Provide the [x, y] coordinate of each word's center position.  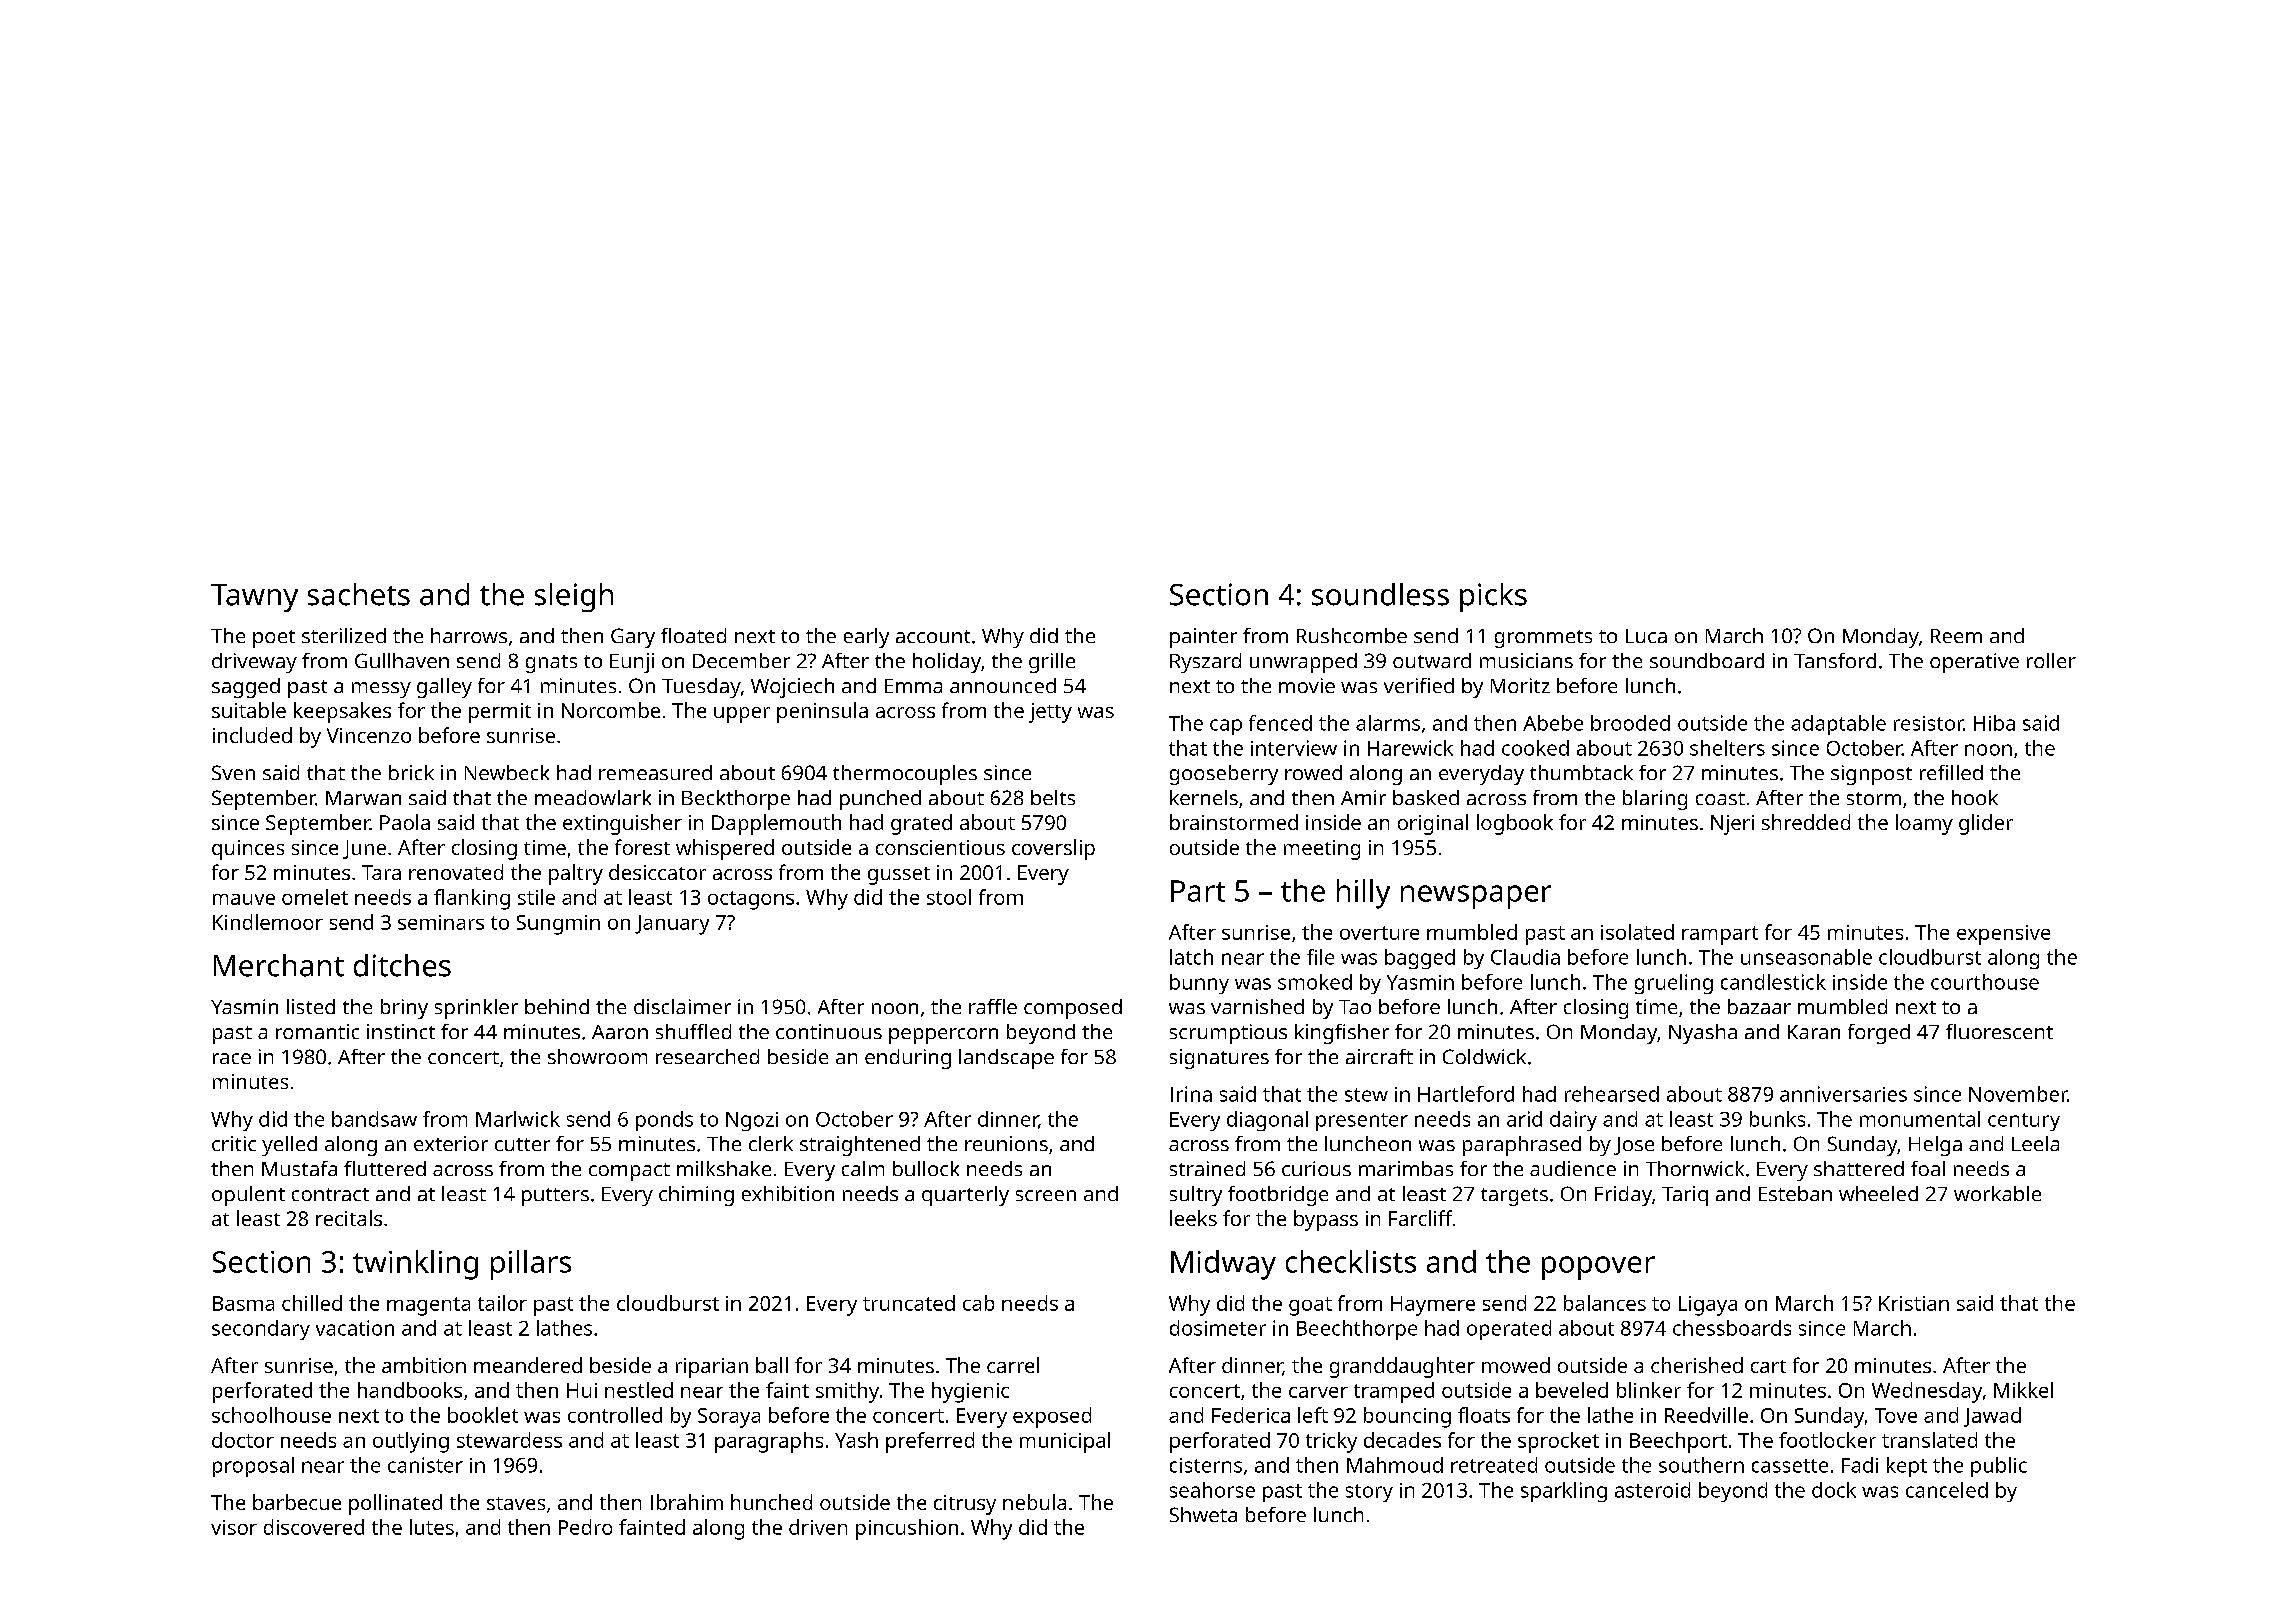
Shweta [1203, 1514]
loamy [1924, 824]
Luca [1646, 636]
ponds [664, 1121]
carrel [1013, 1365]
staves [516, 1503]
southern [1701, 1465]
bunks [1777, 1119]
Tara [381, 872]
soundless [1380, 594]
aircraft [1379, 1056]
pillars [531, 1265]
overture [1379, 933]
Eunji [632, 663]
